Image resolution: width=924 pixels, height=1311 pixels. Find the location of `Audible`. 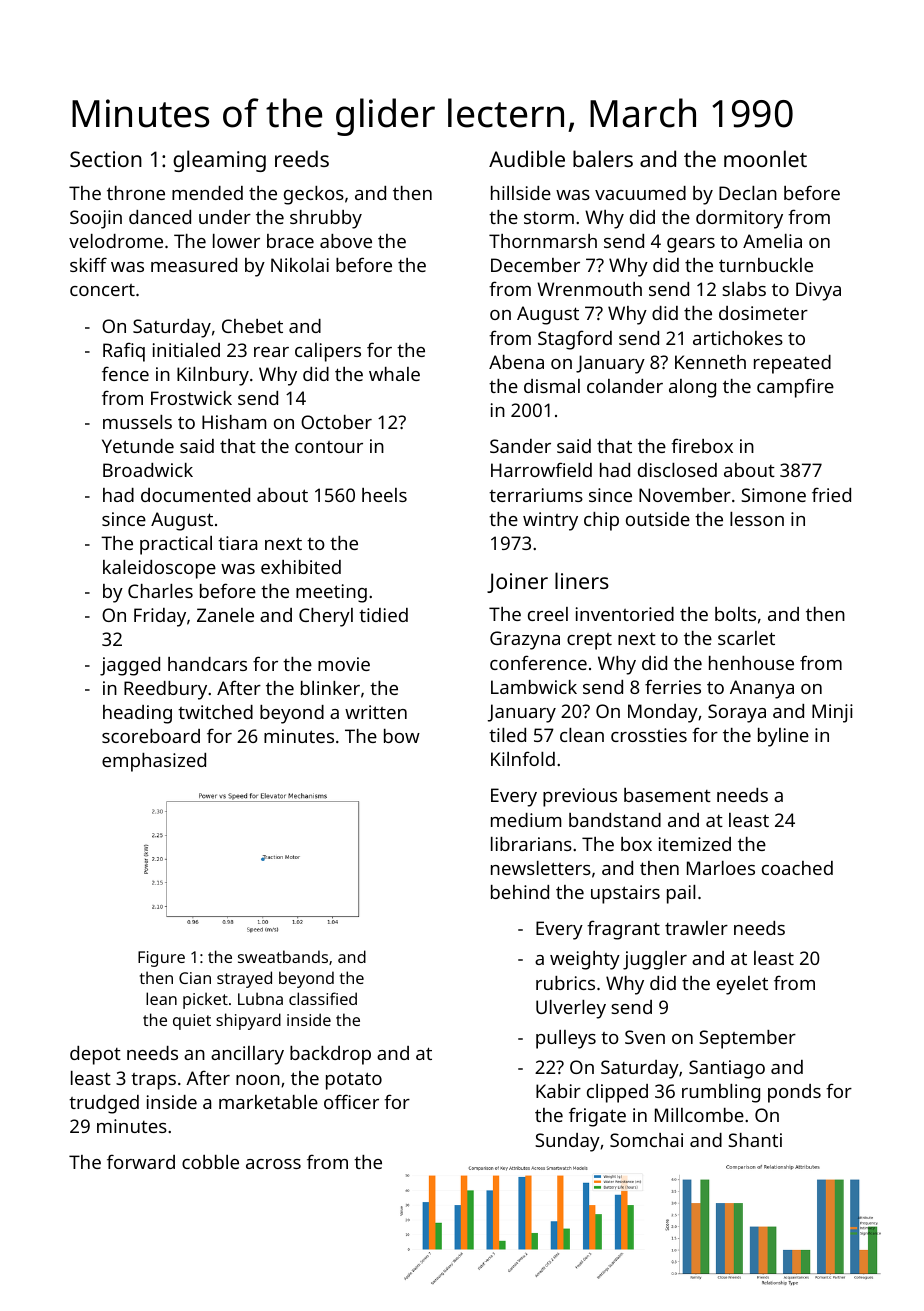

Audible is located at coordinates (527, 158).
